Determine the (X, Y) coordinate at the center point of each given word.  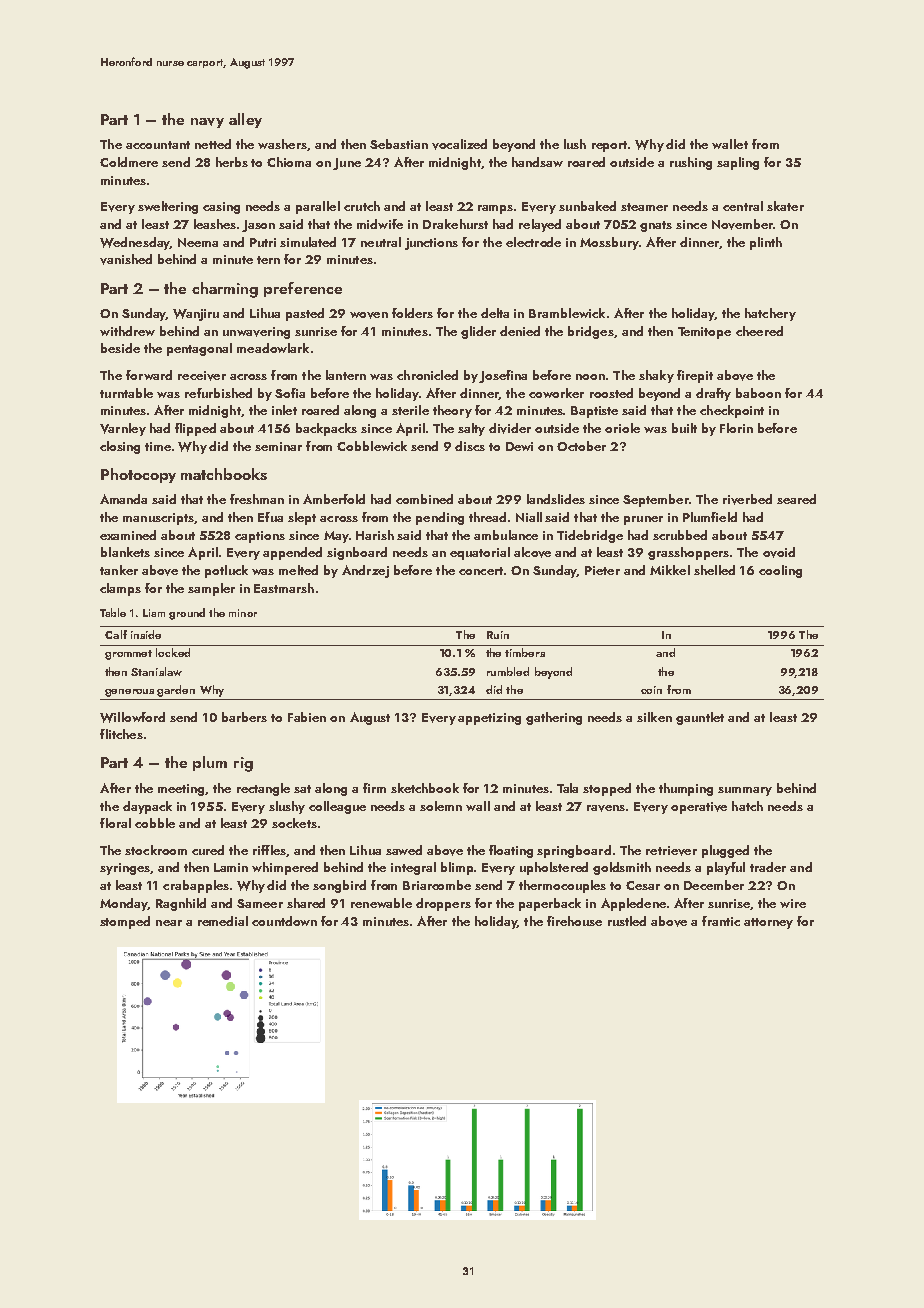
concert (481, 571)
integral (413, 868)
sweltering (168, 207)
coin (651, 690)
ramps (495, 209)
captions (260, 537)
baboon (758, 393)
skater (785, 206)
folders (412, 313)
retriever (671, 851)
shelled (714, 570)
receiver (202, 376)
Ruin (498, 635)
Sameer (260, 903)
